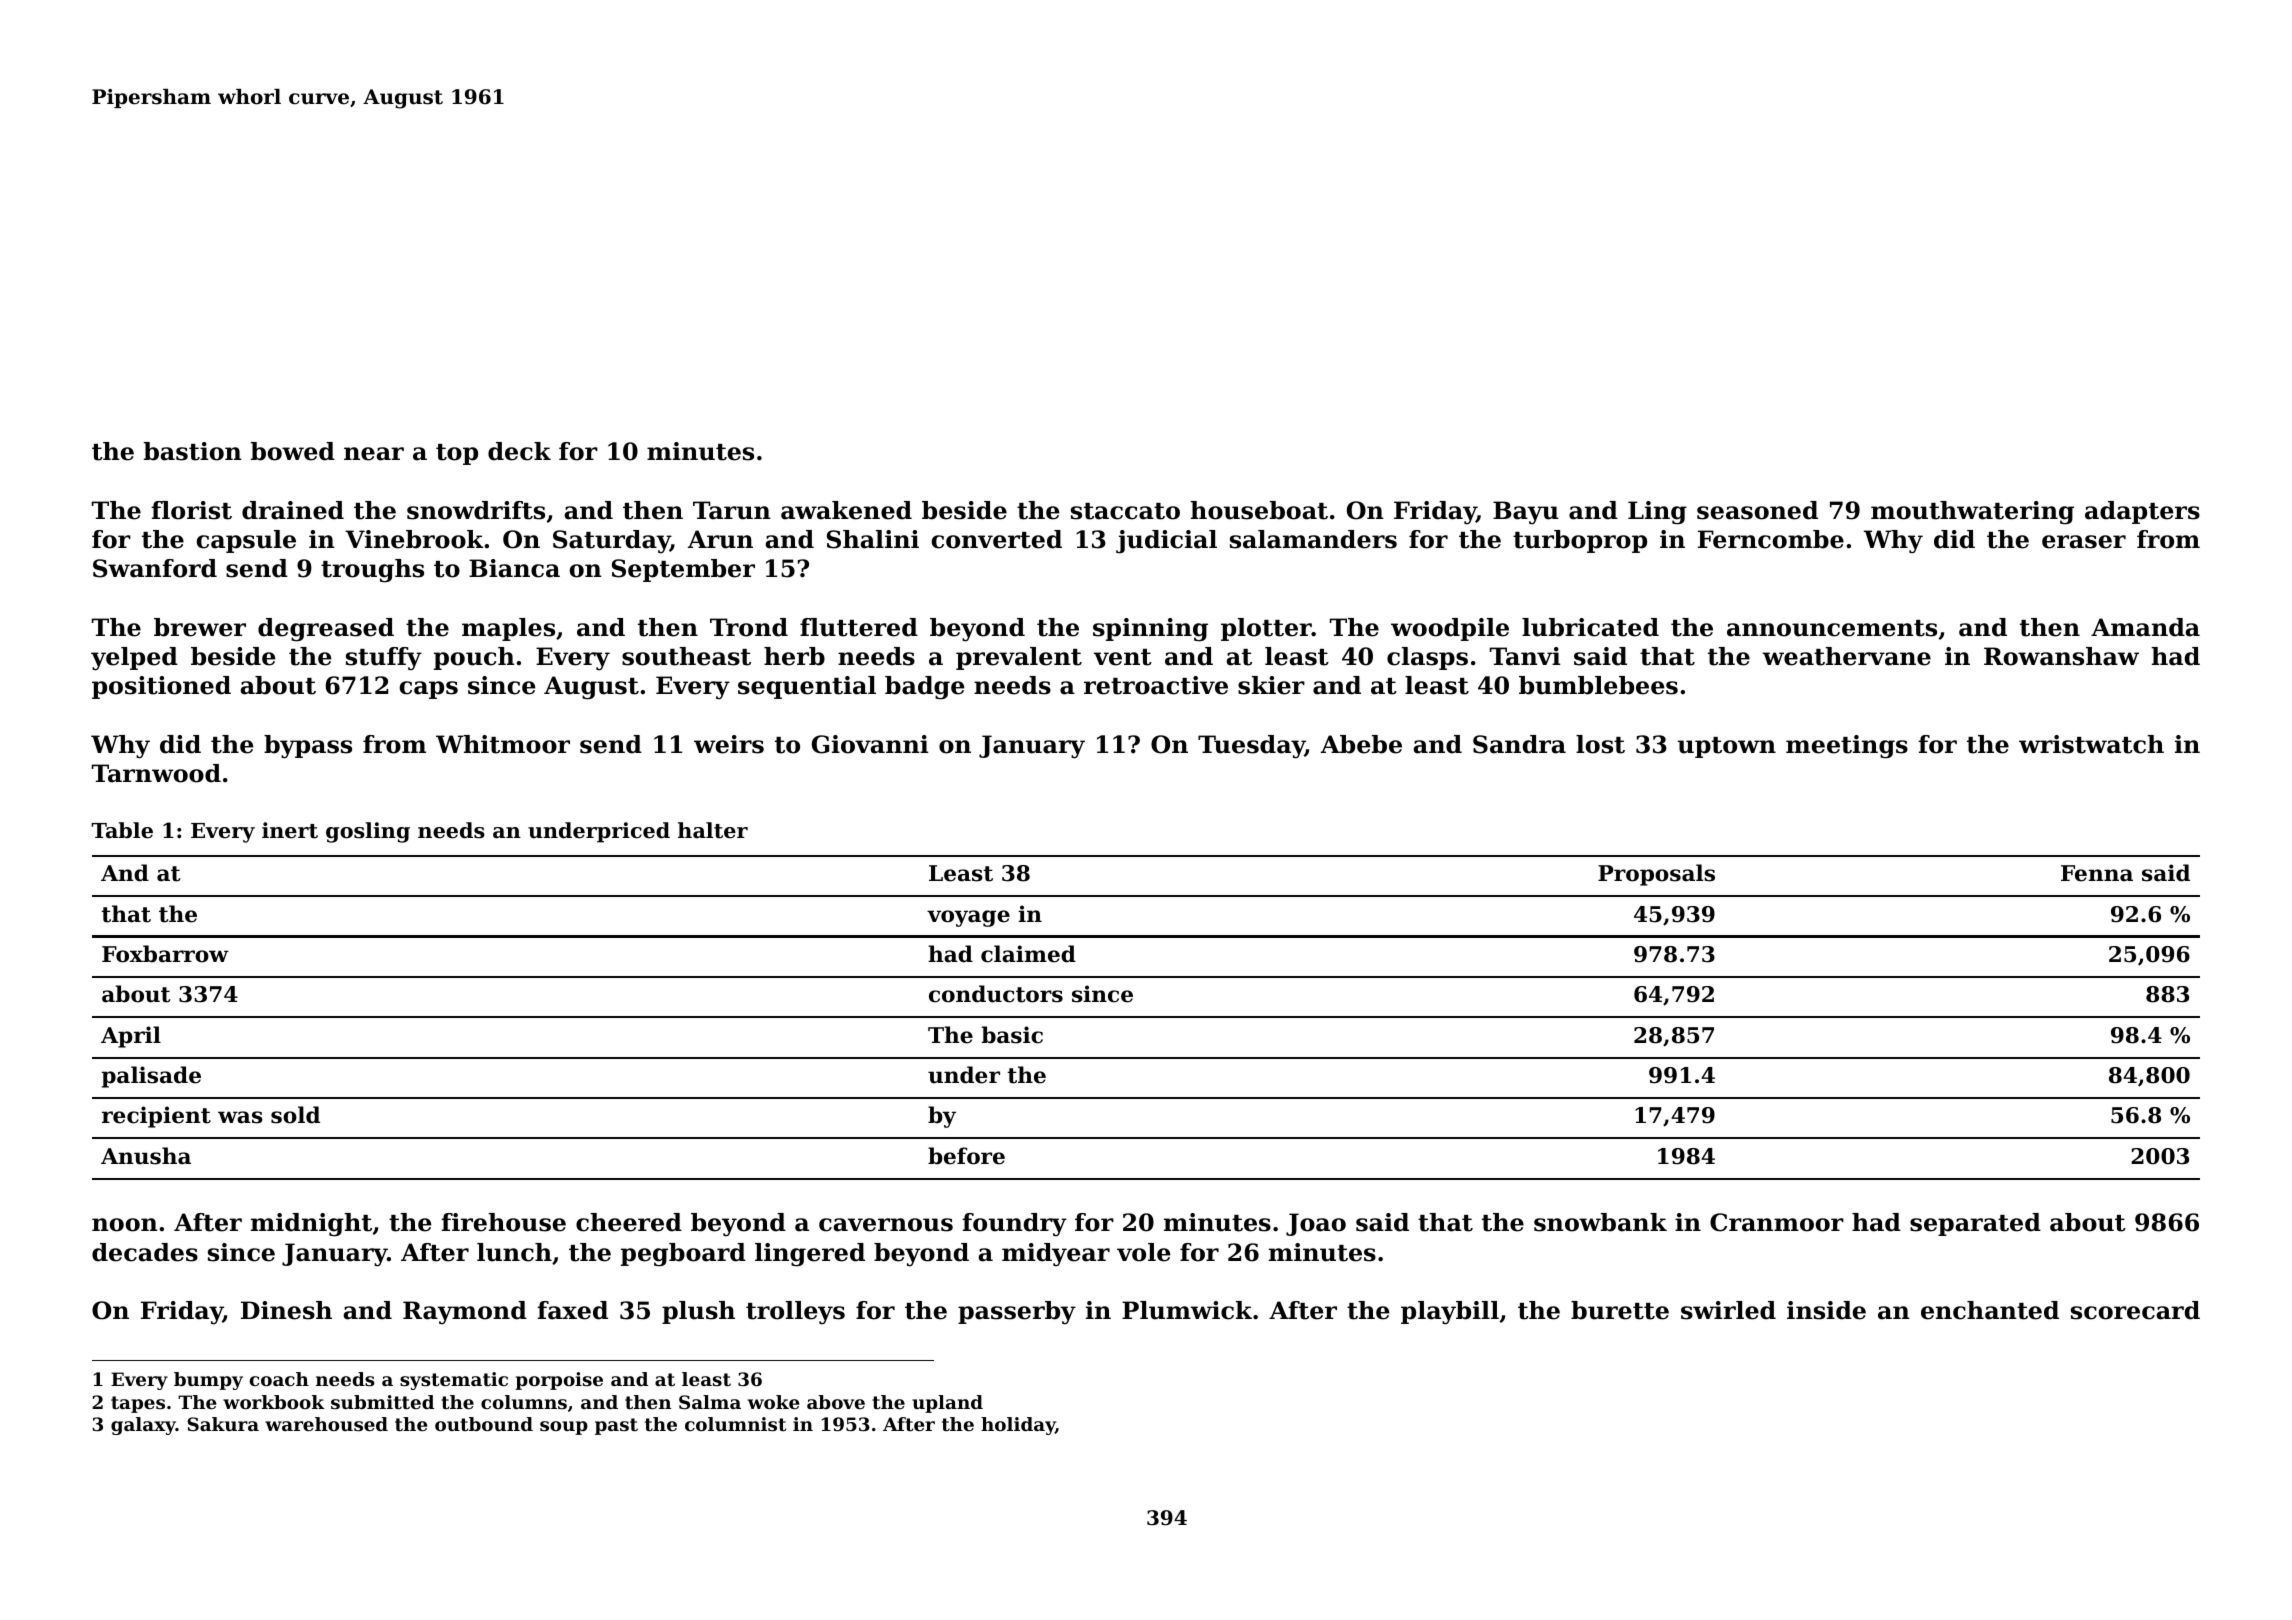 This screenshot has height=1620, width=2292. Describe the element at coordinates (131, 1037) in the screenshot. I see `April` at that location.
